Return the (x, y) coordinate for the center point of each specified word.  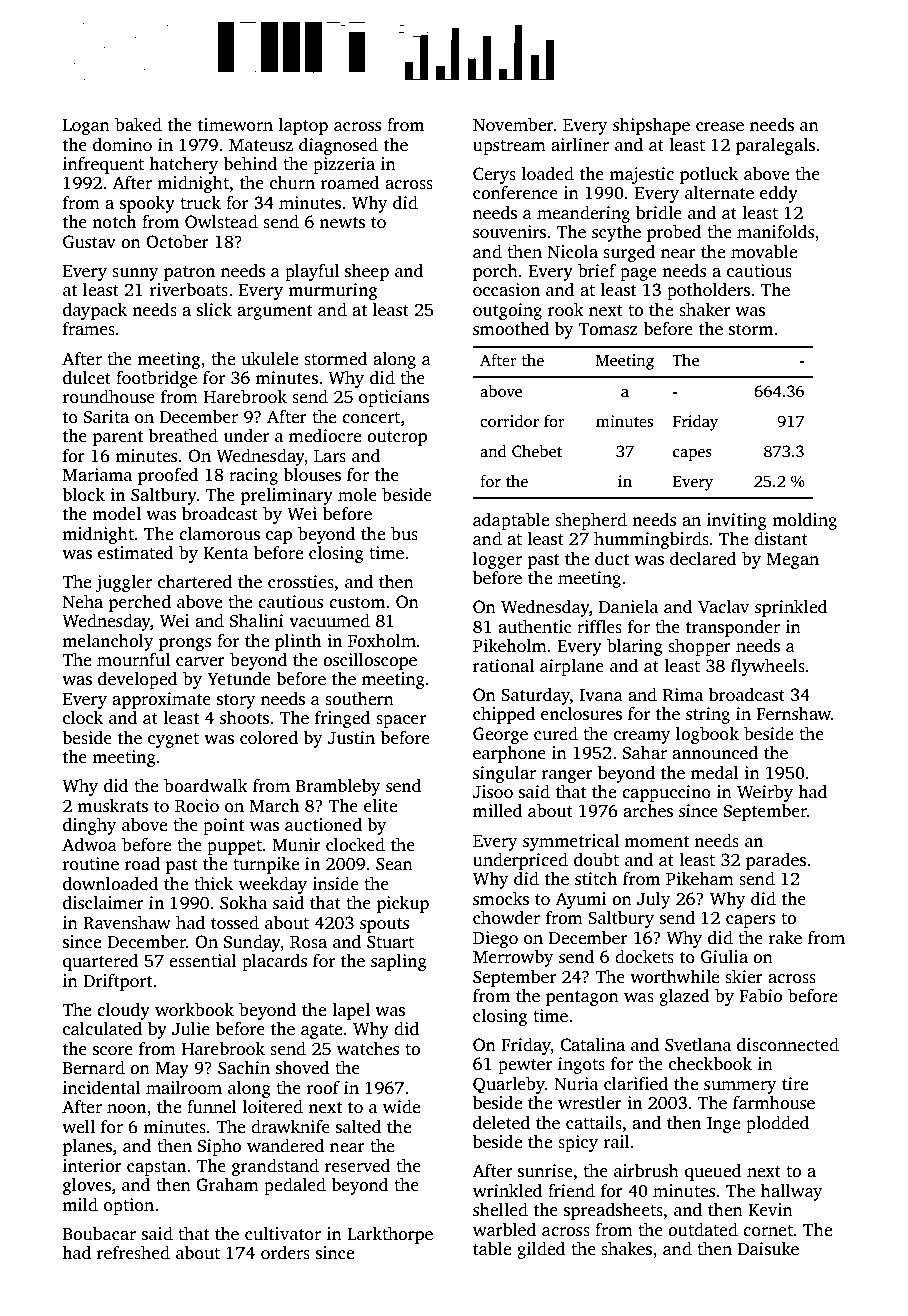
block (83, 495)
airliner (580, 145)
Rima (683, 695)
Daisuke (768, 1249)
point (224, 826)
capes (692, 455)
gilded (541, 1250)
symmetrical (571, 842)
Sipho (219, 1147)
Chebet (537, 451)
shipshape (651, 126)
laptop (303, 126)
